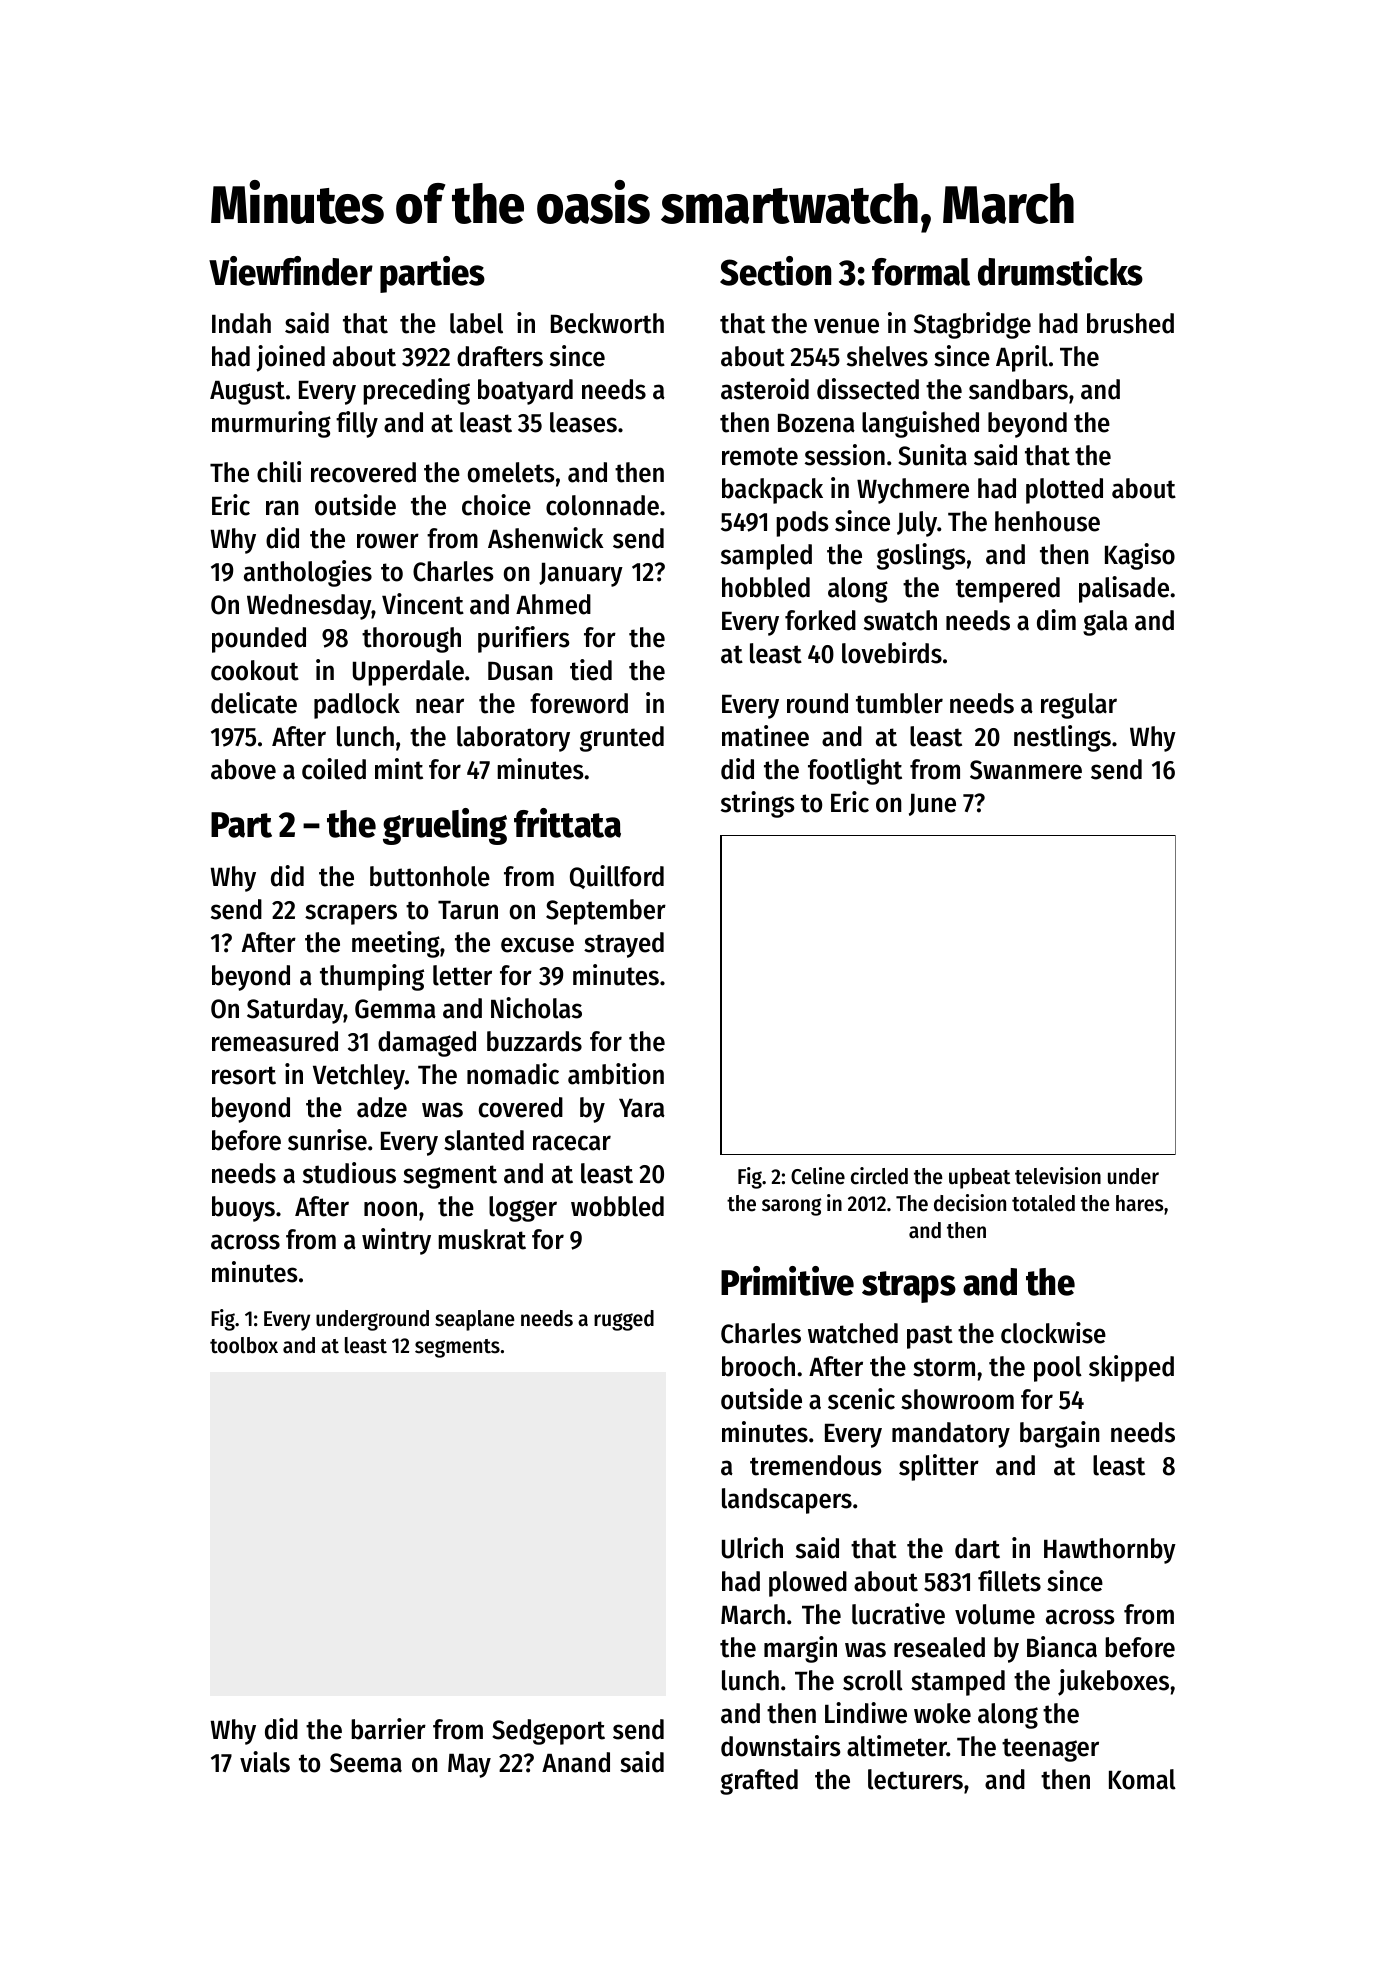  Describe the element at coordinates (1060, 1434) in the screenshot. I see `bargain` at that location.
